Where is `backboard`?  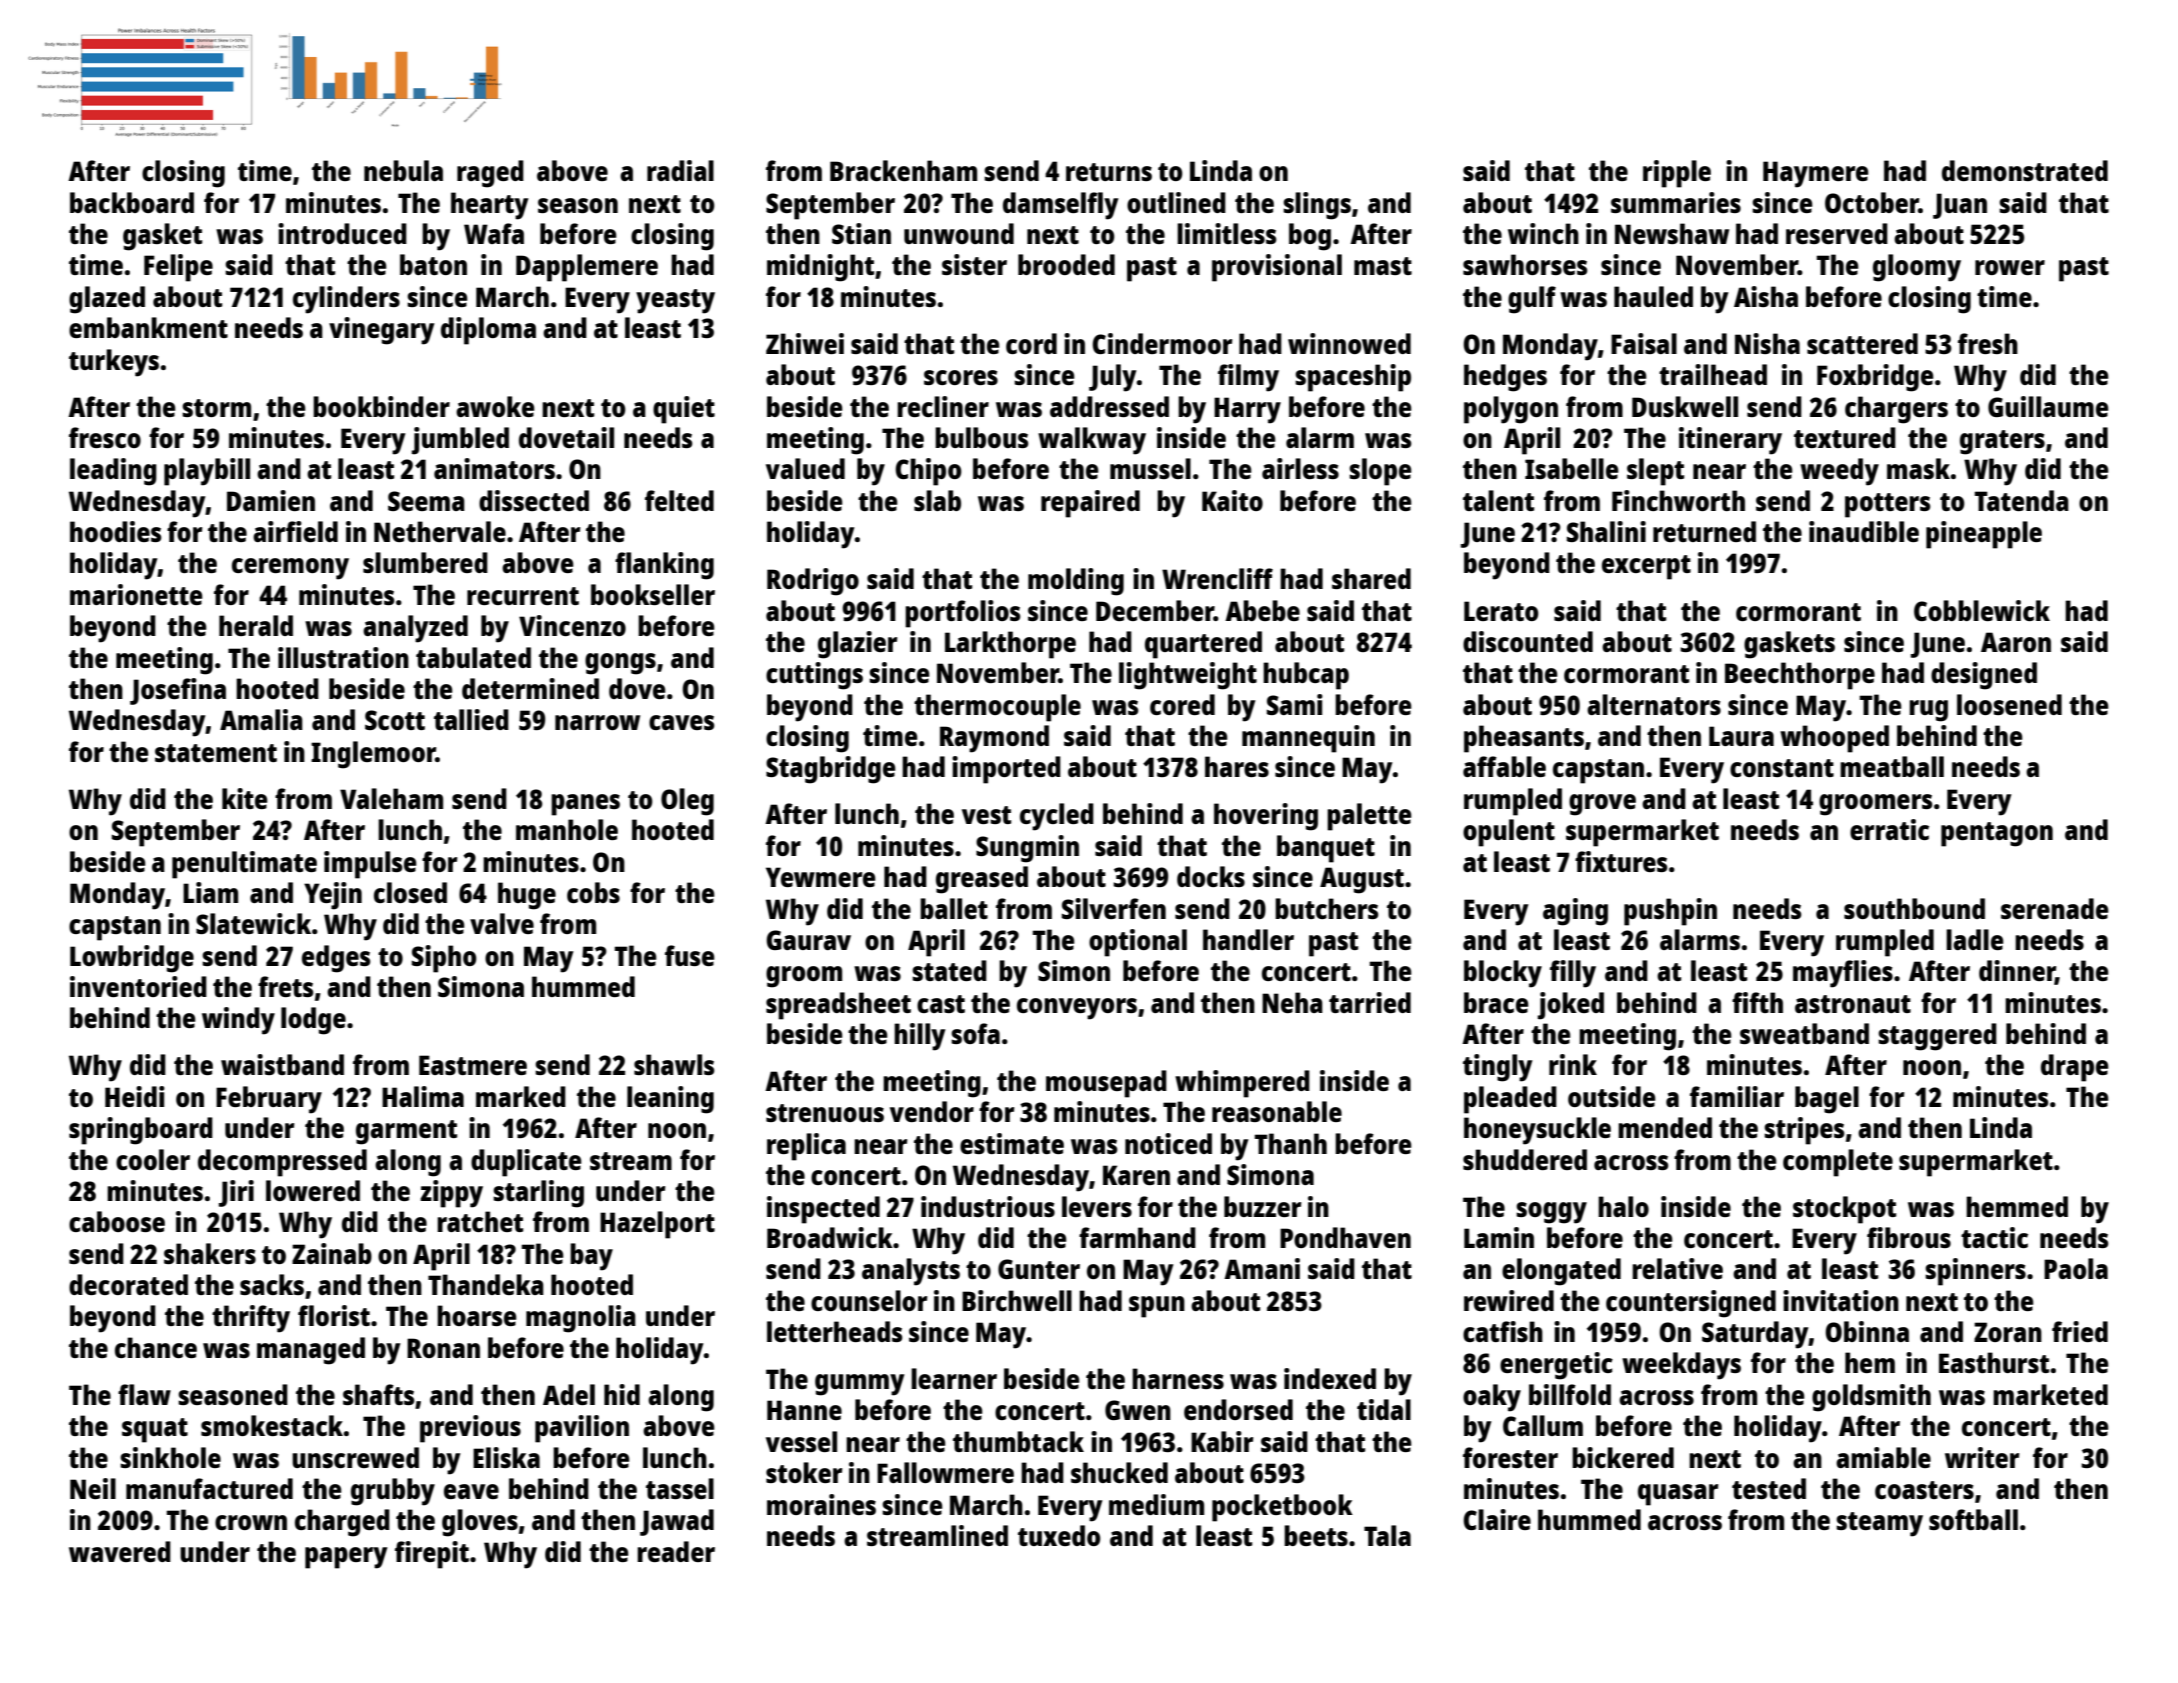 backboard is located at coordinates (132, 202).
